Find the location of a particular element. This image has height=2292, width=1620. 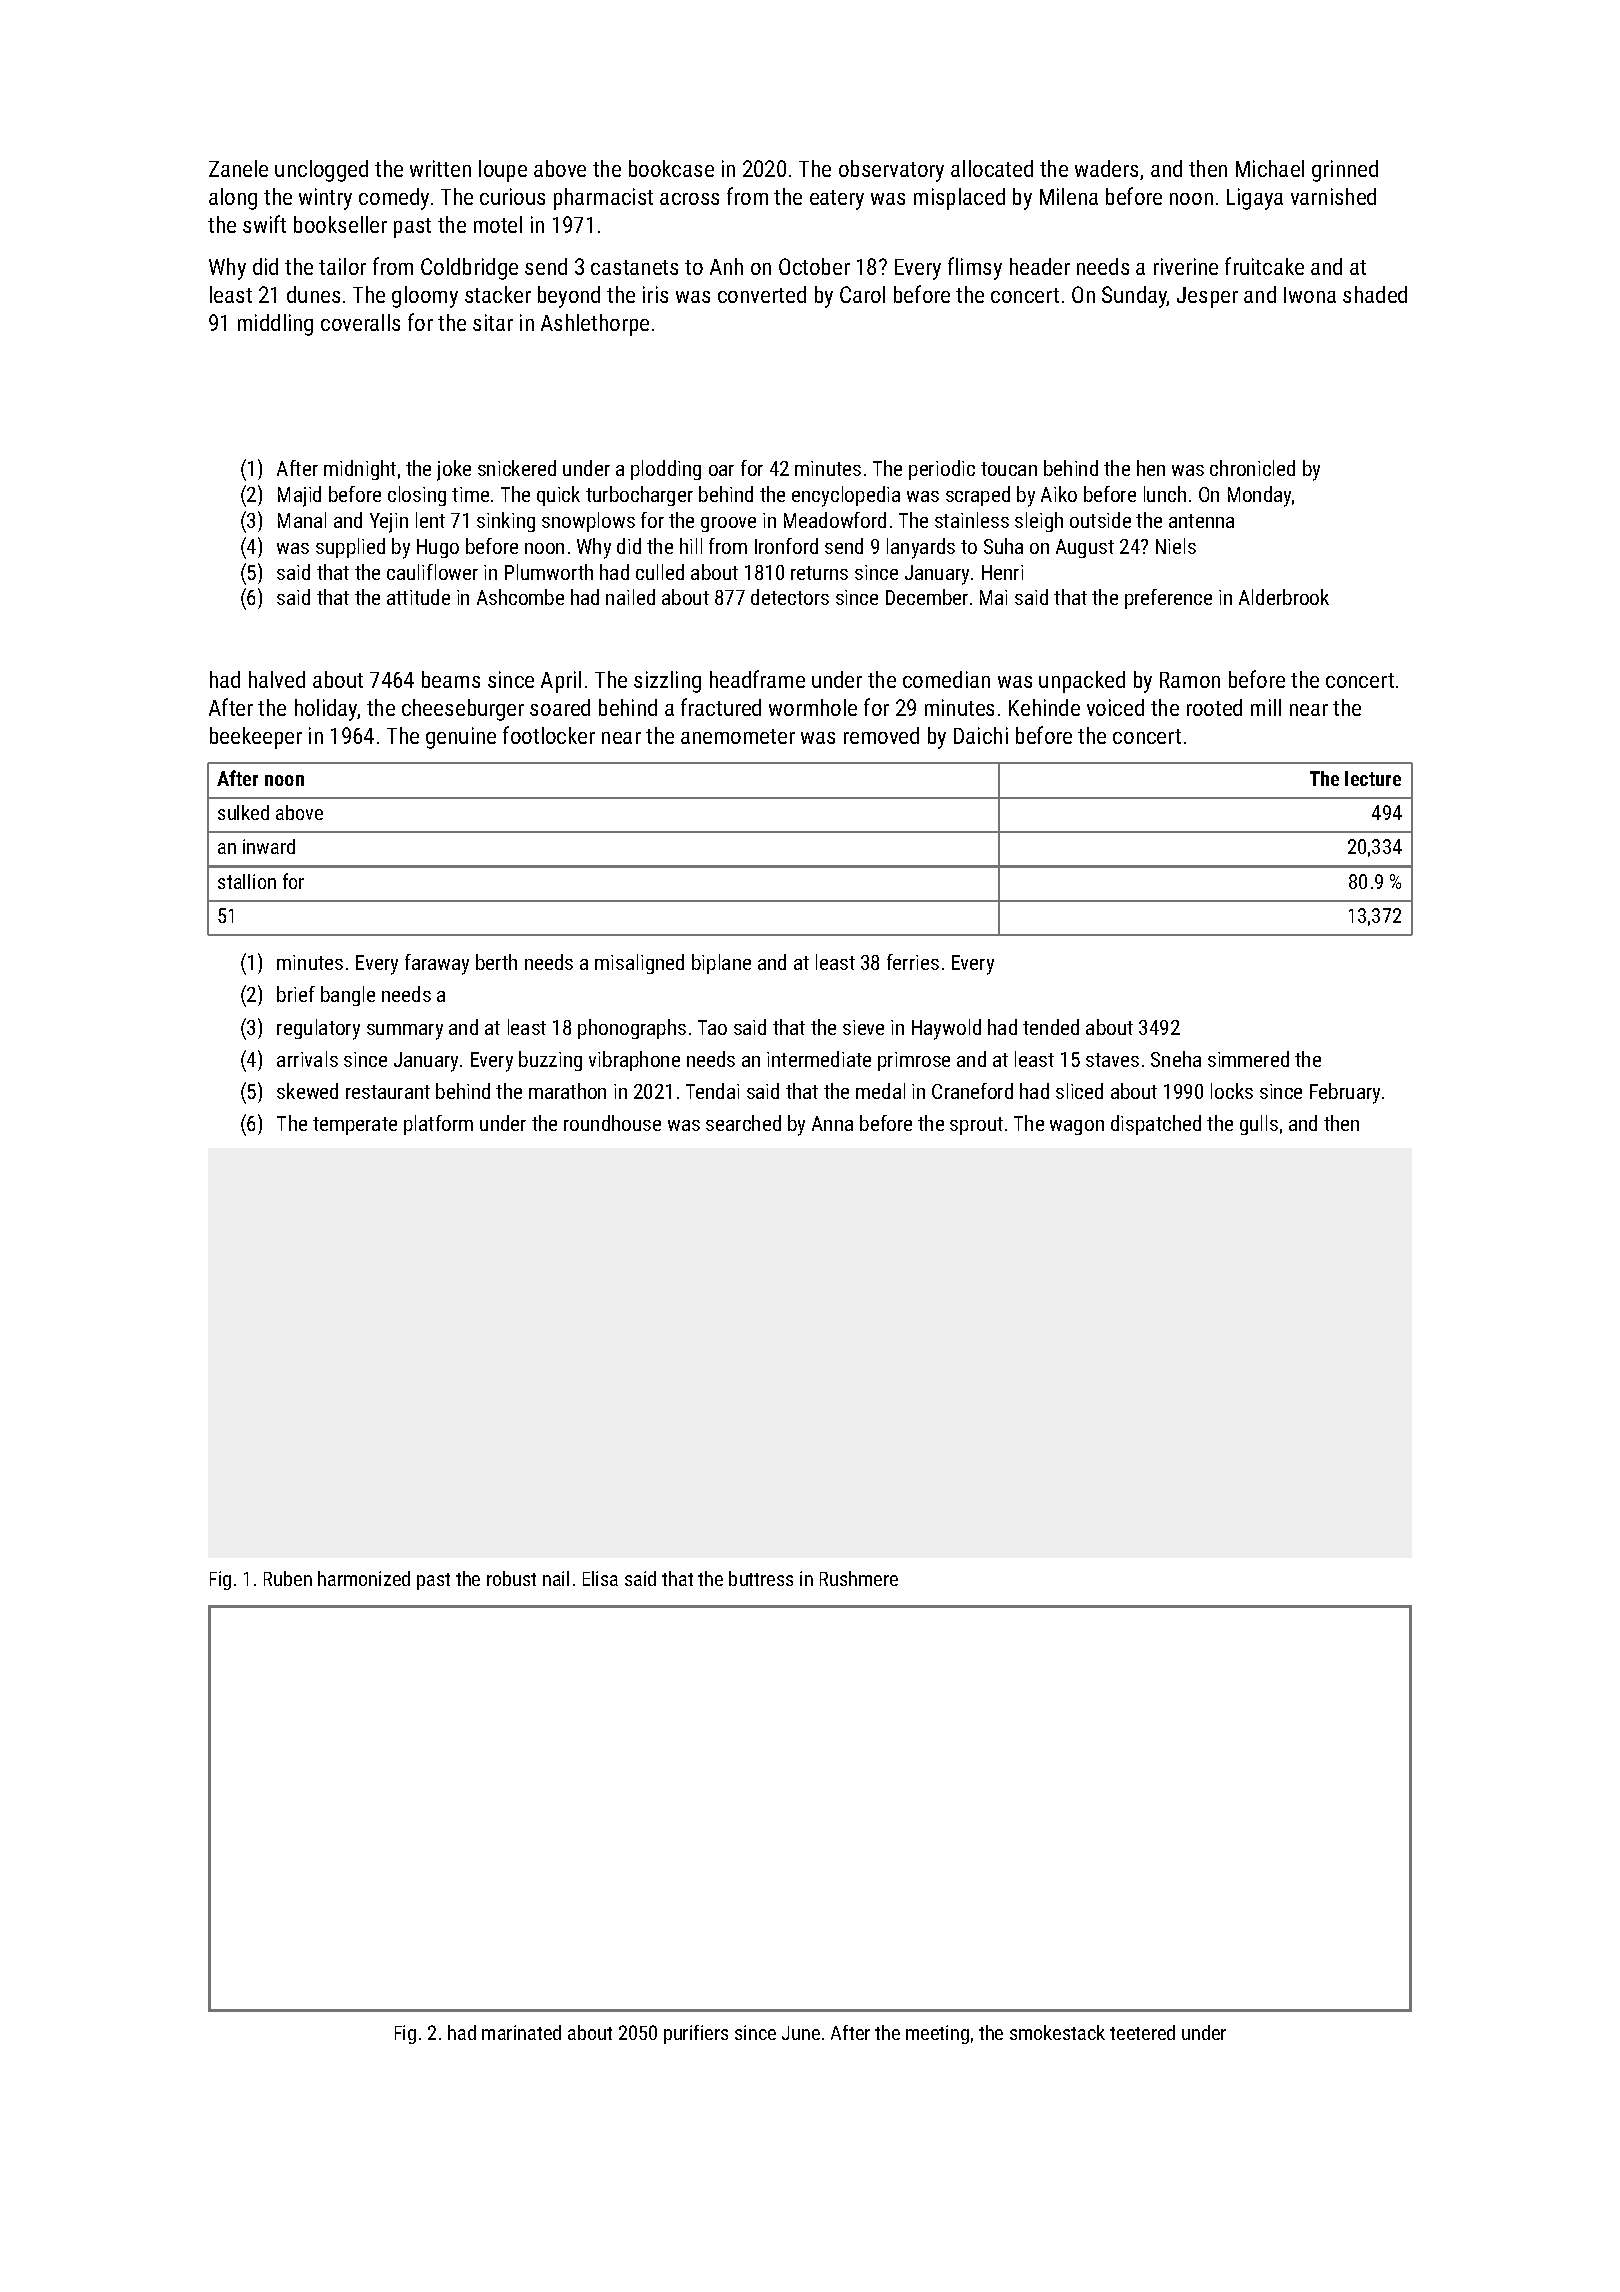

teetered is located at coordinates (1142, 2032).
